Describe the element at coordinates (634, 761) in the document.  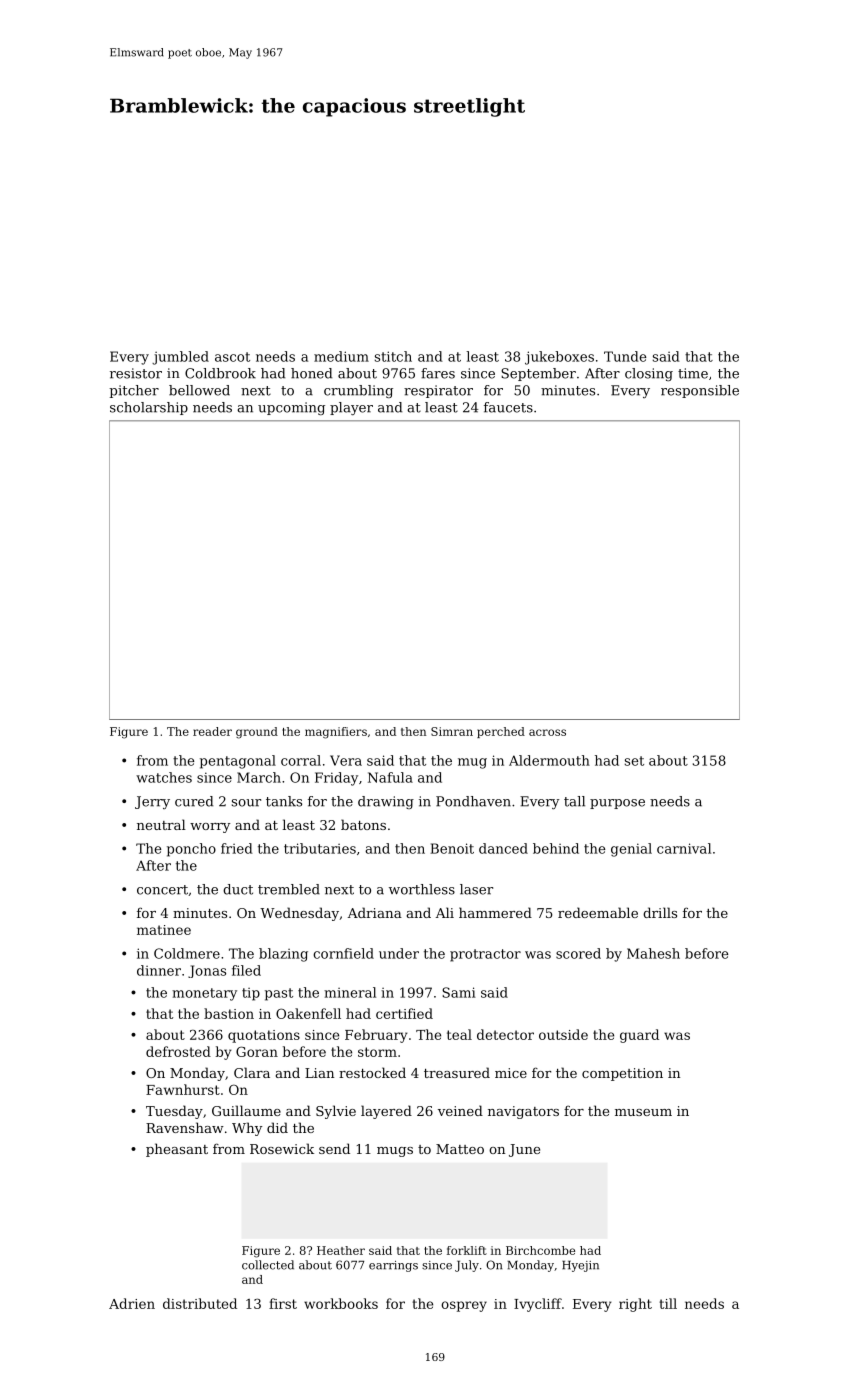
I see `set` at that location.
